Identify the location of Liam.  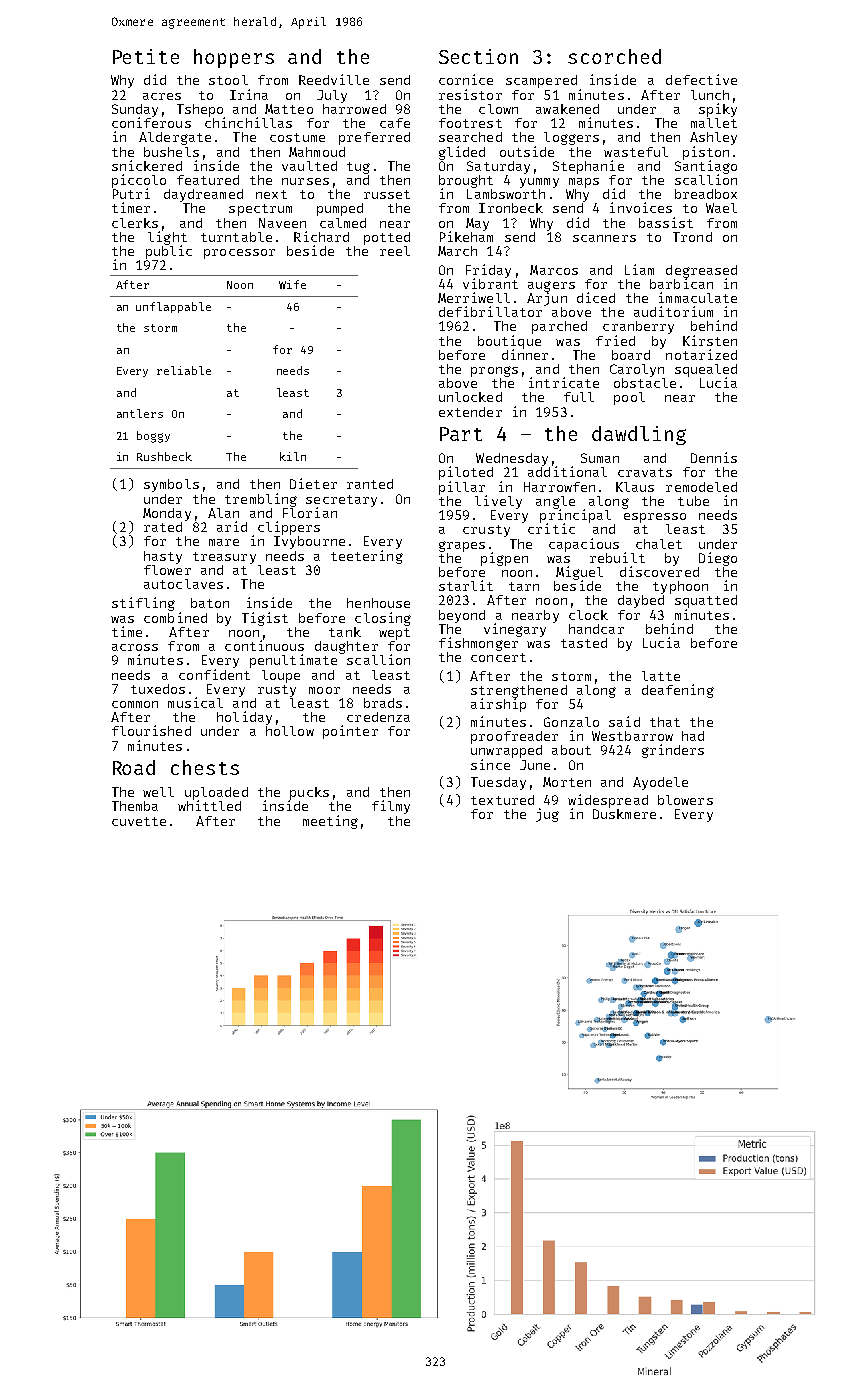
(639, 269).
